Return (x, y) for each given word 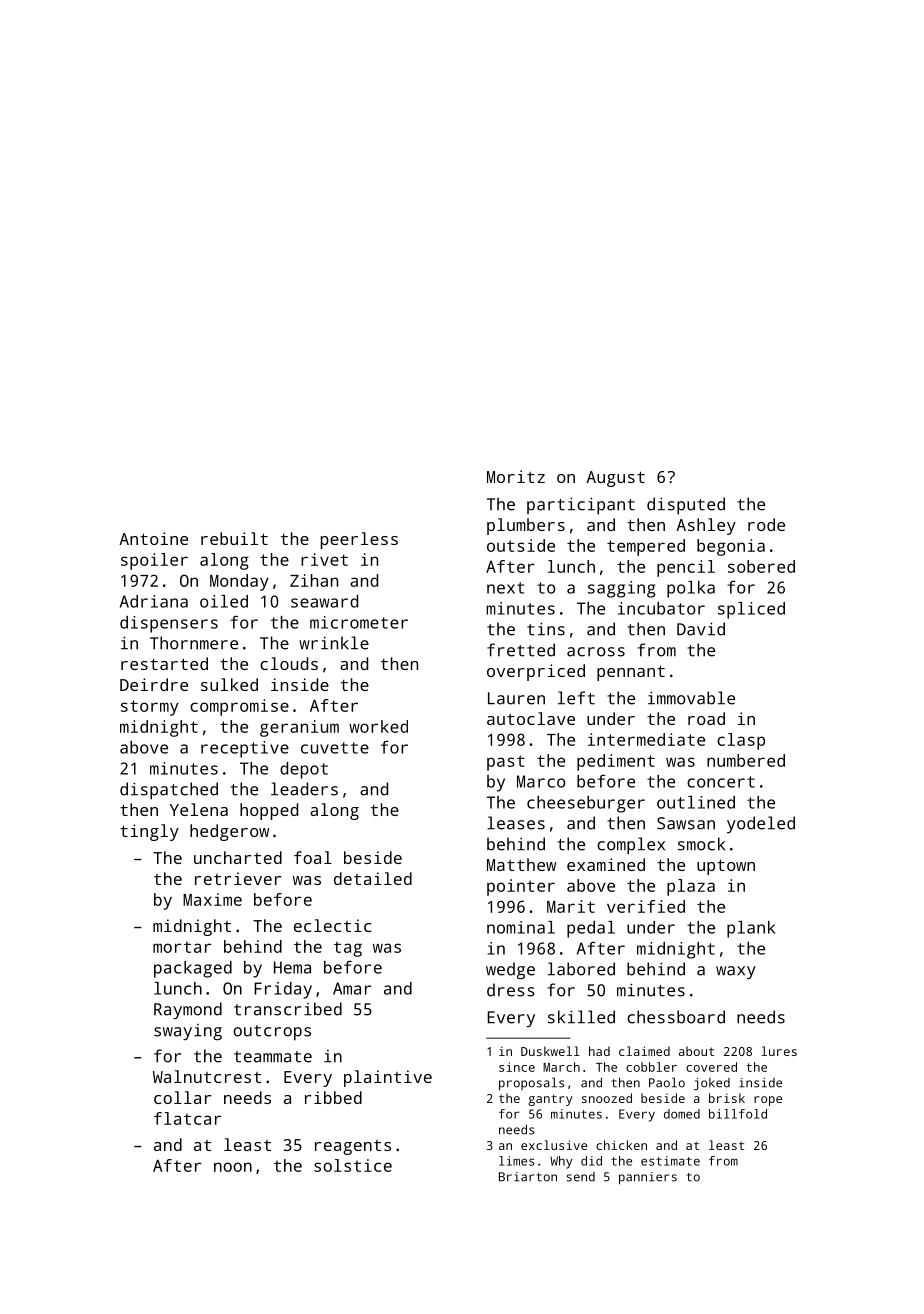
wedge (510, 970)
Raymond (188, 1010)
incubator (661, 608)
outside (521, 545)
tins (546, 629)
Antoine (153, 538)
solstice (353, 1165)
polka (691, 589)
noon (233, 1167)
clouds (289, 663)
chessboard (676, 1017)
